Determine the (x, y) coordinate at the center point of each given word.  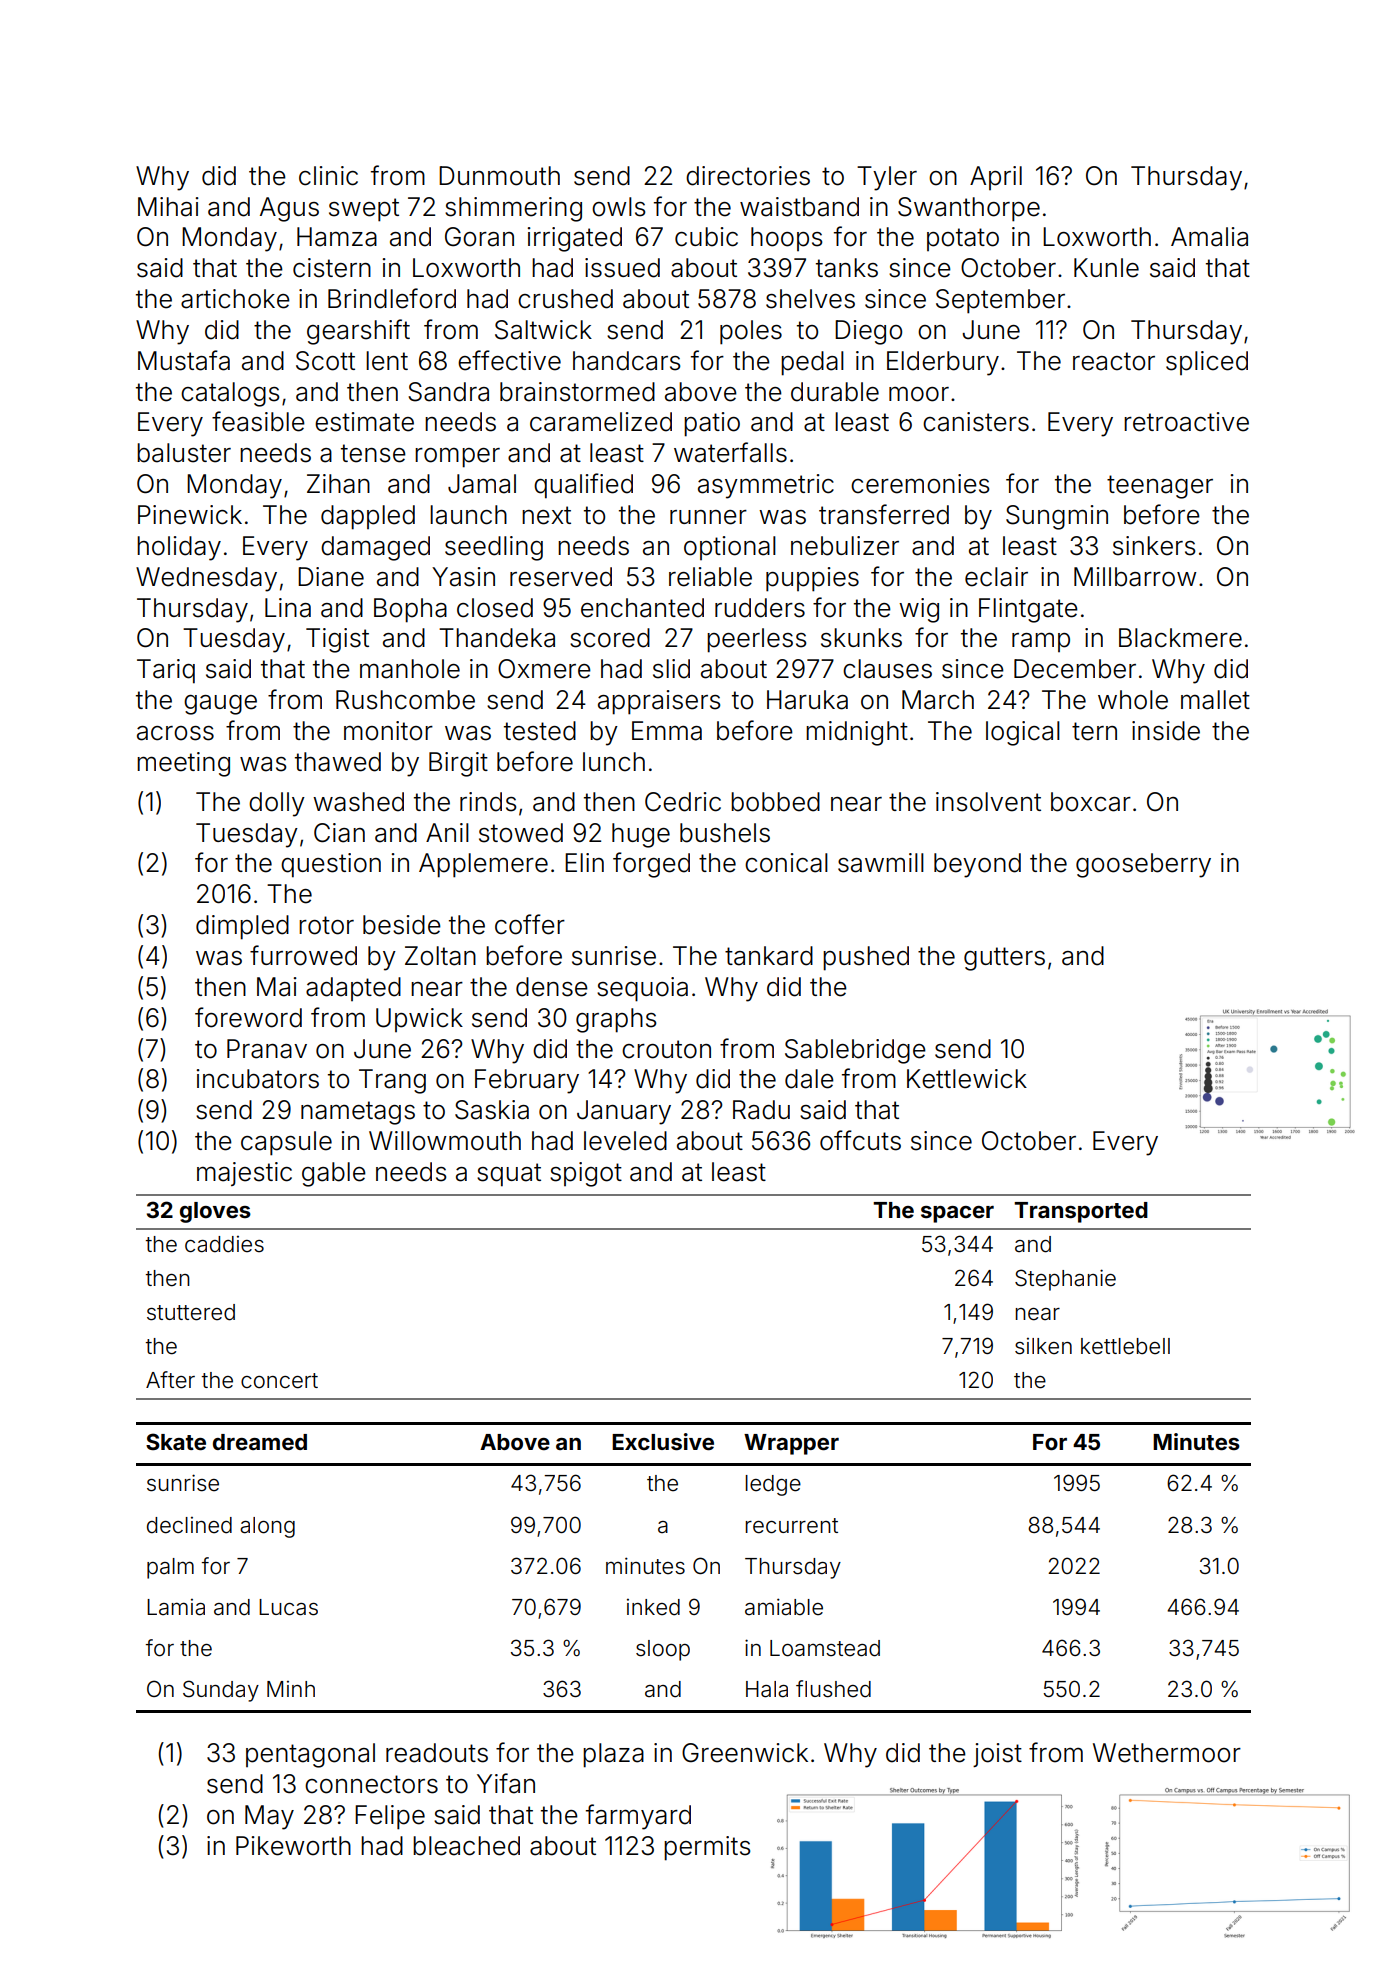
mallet (1215, 700)
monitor (388, 731)
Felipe (390, 1817)
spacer (957, 1214)
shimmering (513, 209)
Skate (176, 1442)
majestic (244, 1174)
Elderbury (943, 363)
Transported (1081, 1212)
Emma (667, 731)
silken (1043, 1346)
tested (540, 731)
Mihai (168, 207)
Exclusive (663, 1442)
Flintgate (1028, 610)
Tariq (166, 671)
